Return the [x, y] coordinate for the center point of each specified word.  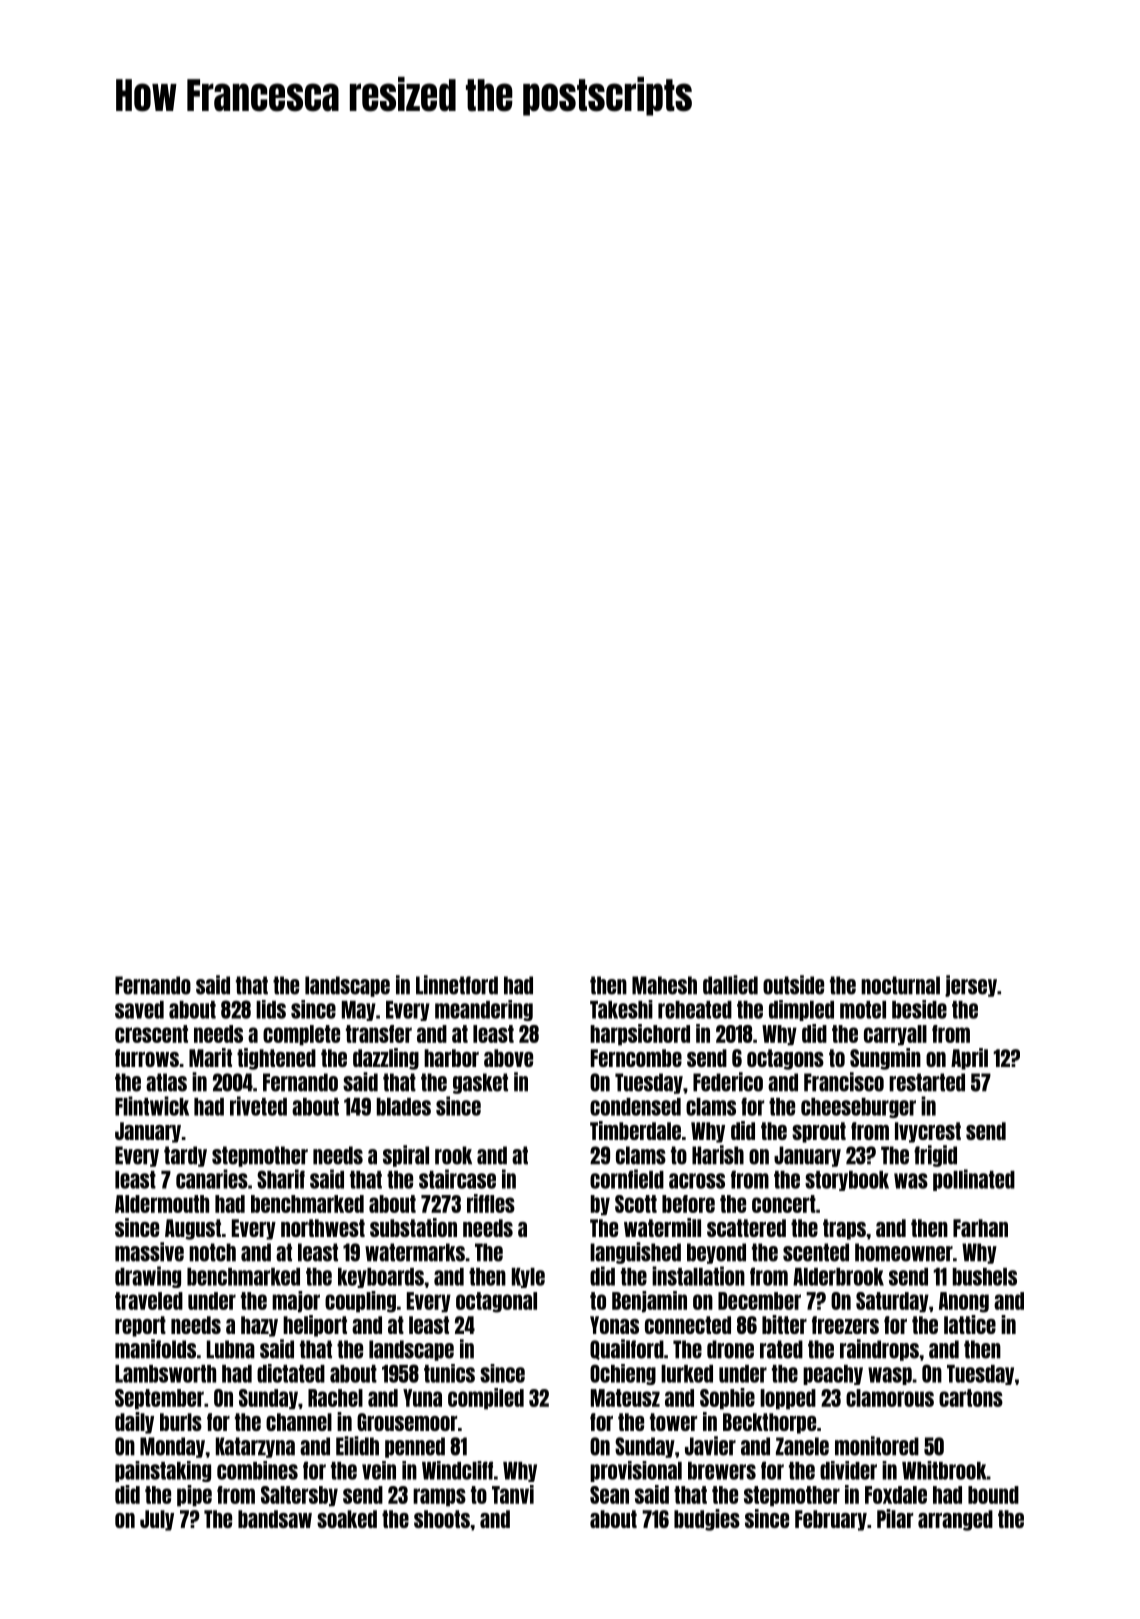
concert [784, 1204]
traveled [149, 1301]
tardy [185, 1156]
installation [698, 1276]
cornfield [627, 1179]
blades [404, 1107]
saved [139, 1010]
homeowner [904, 1252]
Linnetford [457, 985]
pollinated [974, 1180]
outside [793, 985]
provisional [636, 1471]
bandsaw [275, 1519]
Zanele [802, 1446]
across [697, 1181]
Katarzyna [255, 1447]
